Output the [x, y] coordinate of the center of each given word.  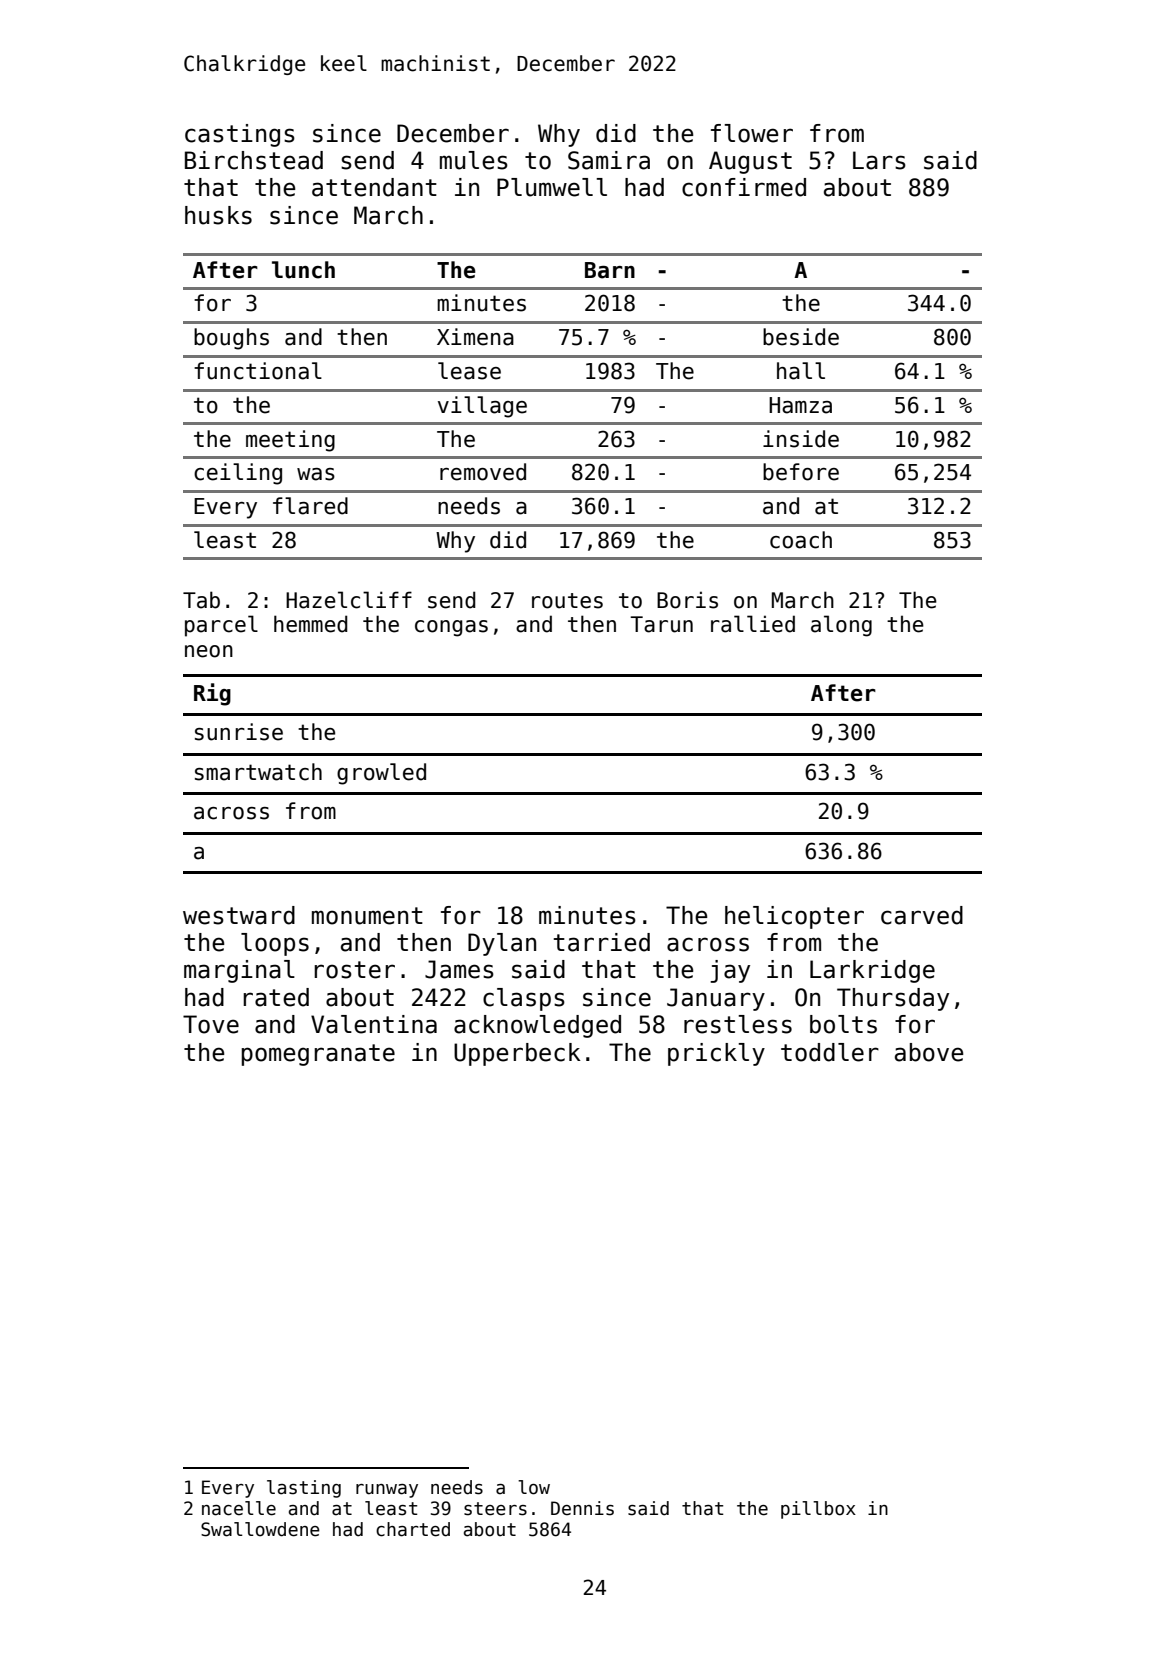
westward [239, 915]
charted [413, 1529]
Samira [609, 160]
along [841, 626]
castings [240, 135]
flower [752, 133]
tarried [602, 942]
